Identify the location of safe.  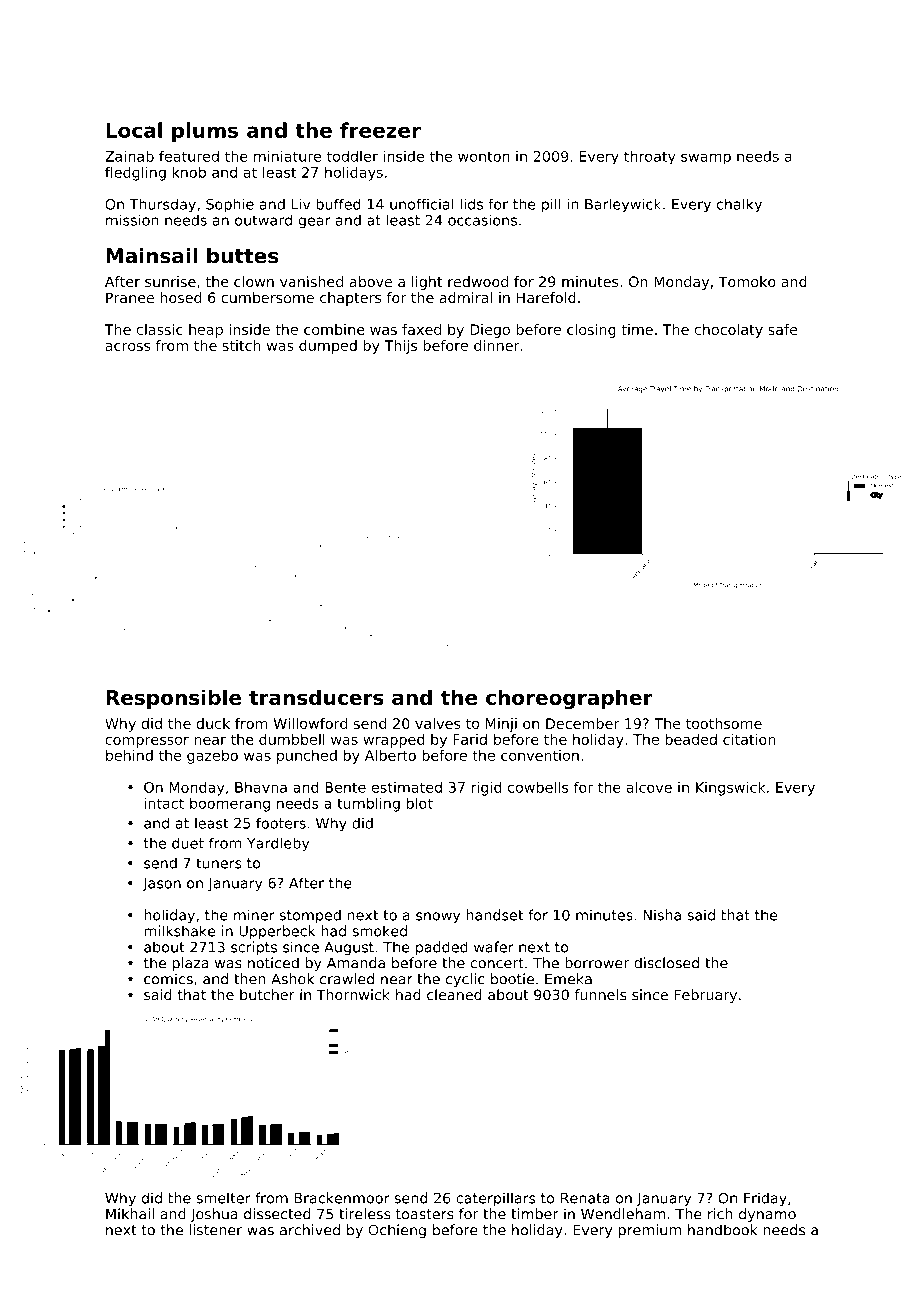
(782, 329).
